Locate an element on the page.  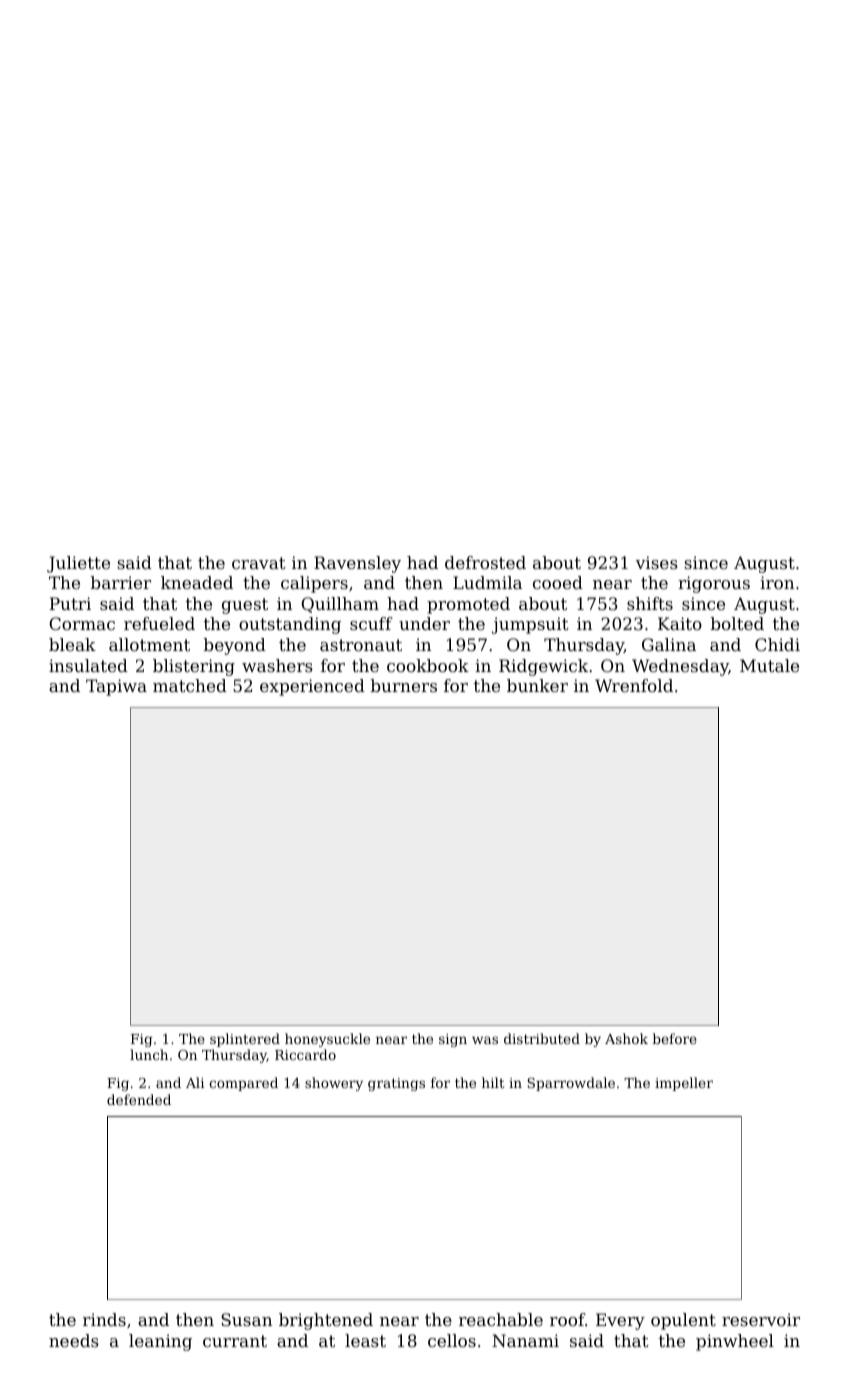
pinwheel is located at coordinates (735, 1342).
